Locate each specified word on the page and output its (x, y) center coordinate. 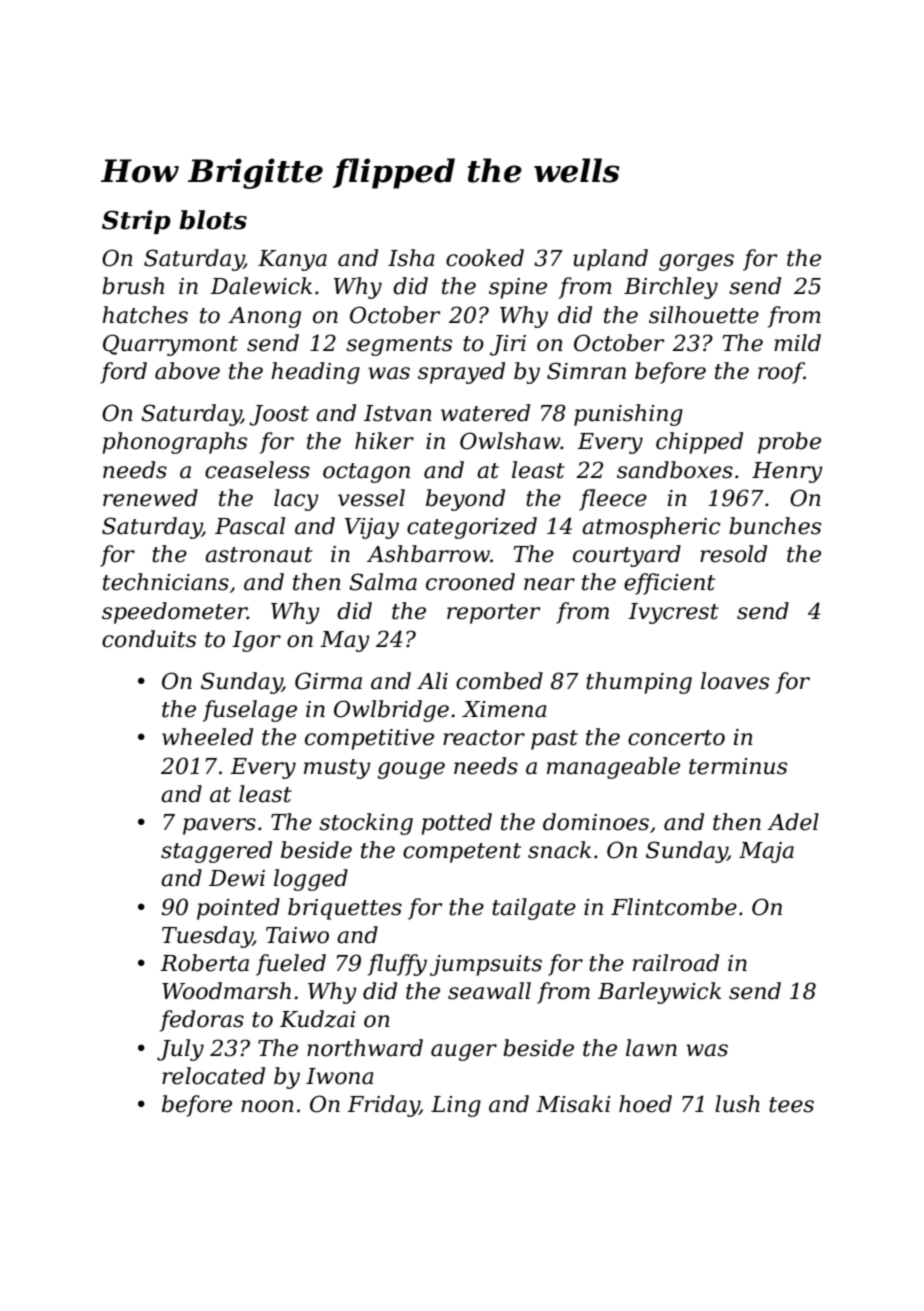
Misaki (573, 1104)
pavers (219, 826)
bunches (775, 526)
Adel (793, 822)
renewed (150, 498)
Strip (136, 222)
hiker (384, 441)
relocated (213, 1076)
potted (456, 824)
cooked (485, 258)
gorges (696, 262)
